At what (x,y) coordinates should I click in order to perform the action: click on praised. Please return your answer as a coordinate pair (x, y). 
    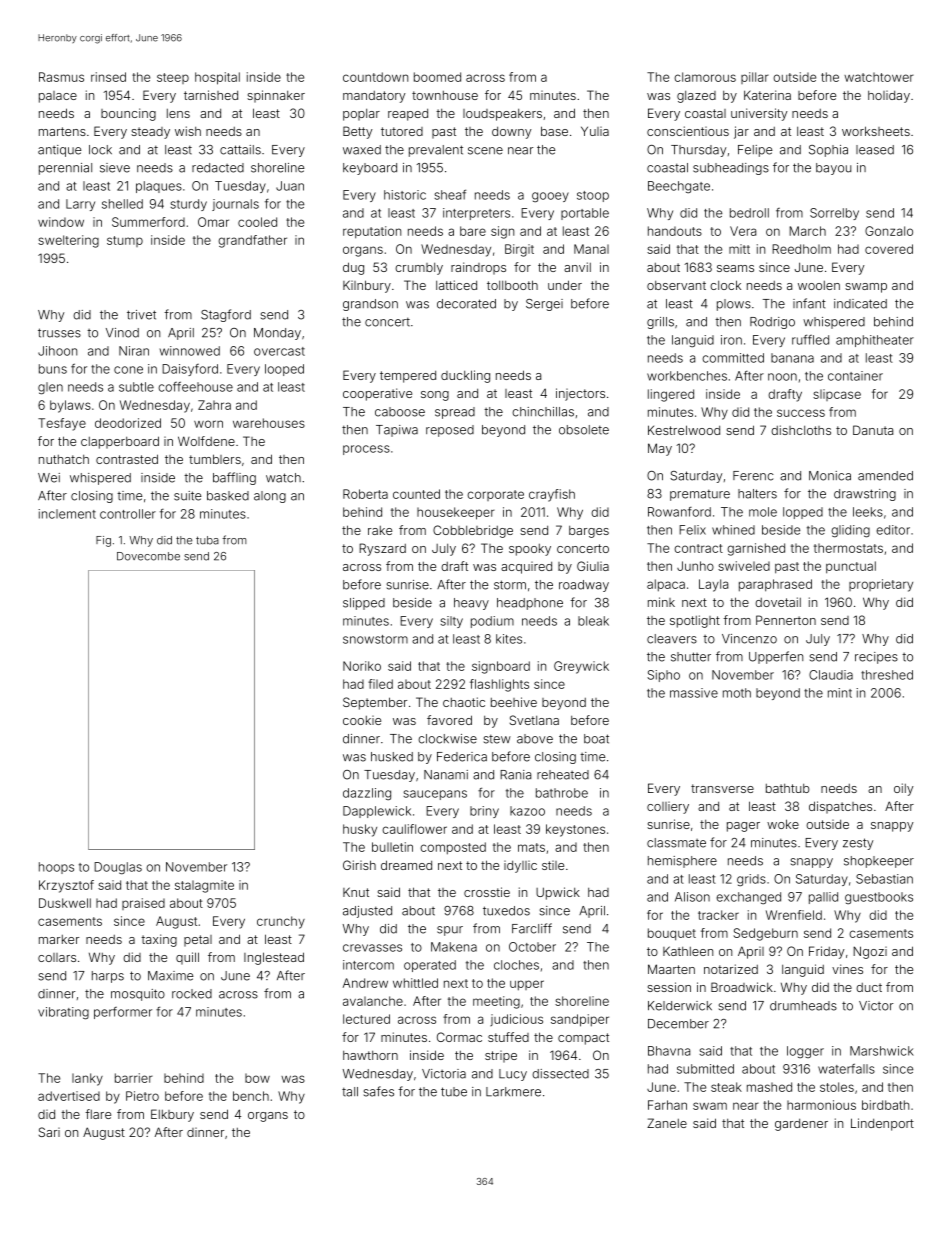
    Looking at the image, I should click on (143, 904).
